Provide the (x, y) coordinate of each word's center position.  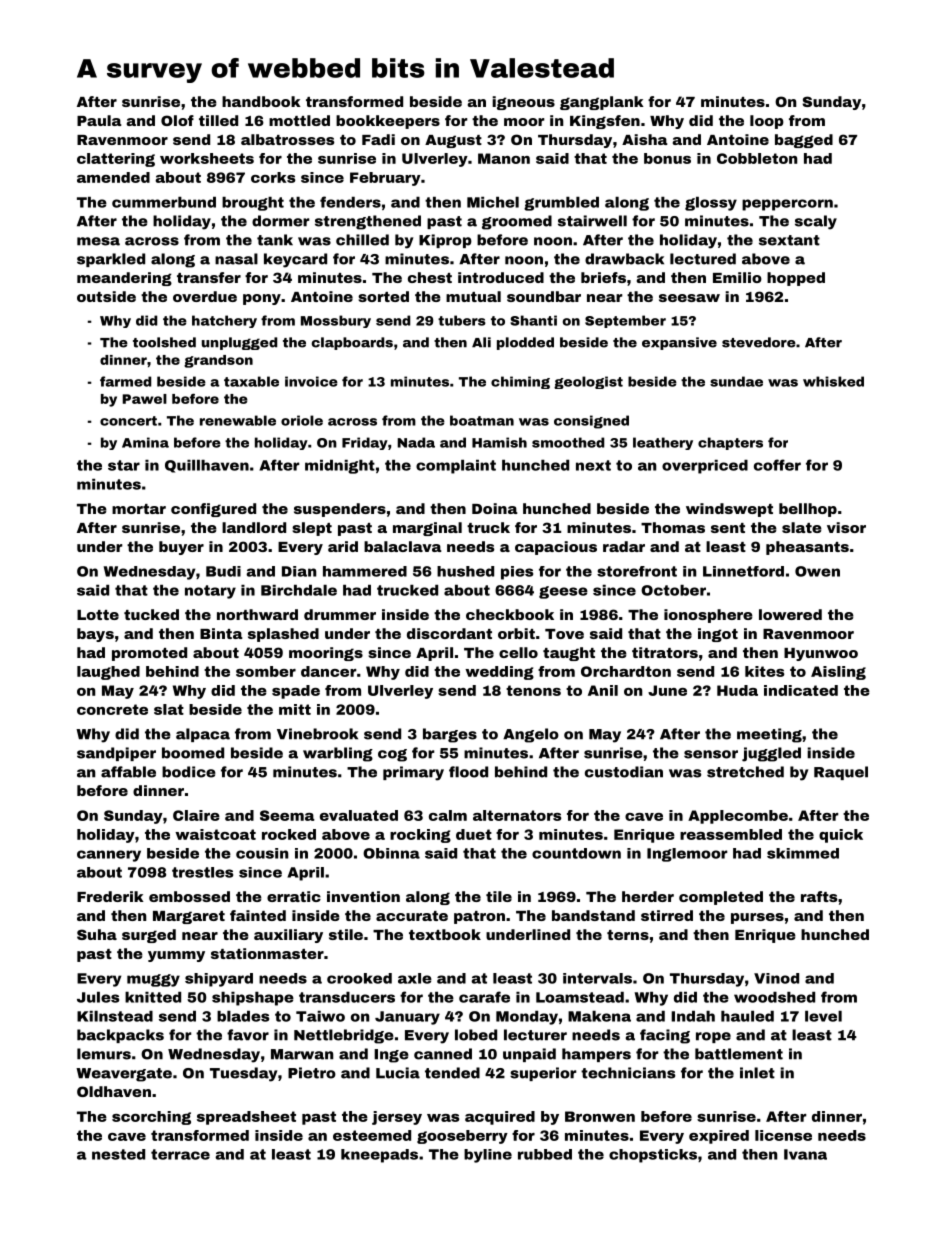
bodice (189, 772)
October (673, 590)
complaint (456, 467)
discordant (449, 633)
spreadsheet (246, 1118)
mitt (295, 709)
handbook (261, 101)
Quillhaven (207, 466)
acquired (500, 1118)
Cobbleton (757, 158)
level (823, 1016)
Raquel (841, 773)
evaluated (359, 815)
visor (846, 527)
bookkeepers (388, 122)
